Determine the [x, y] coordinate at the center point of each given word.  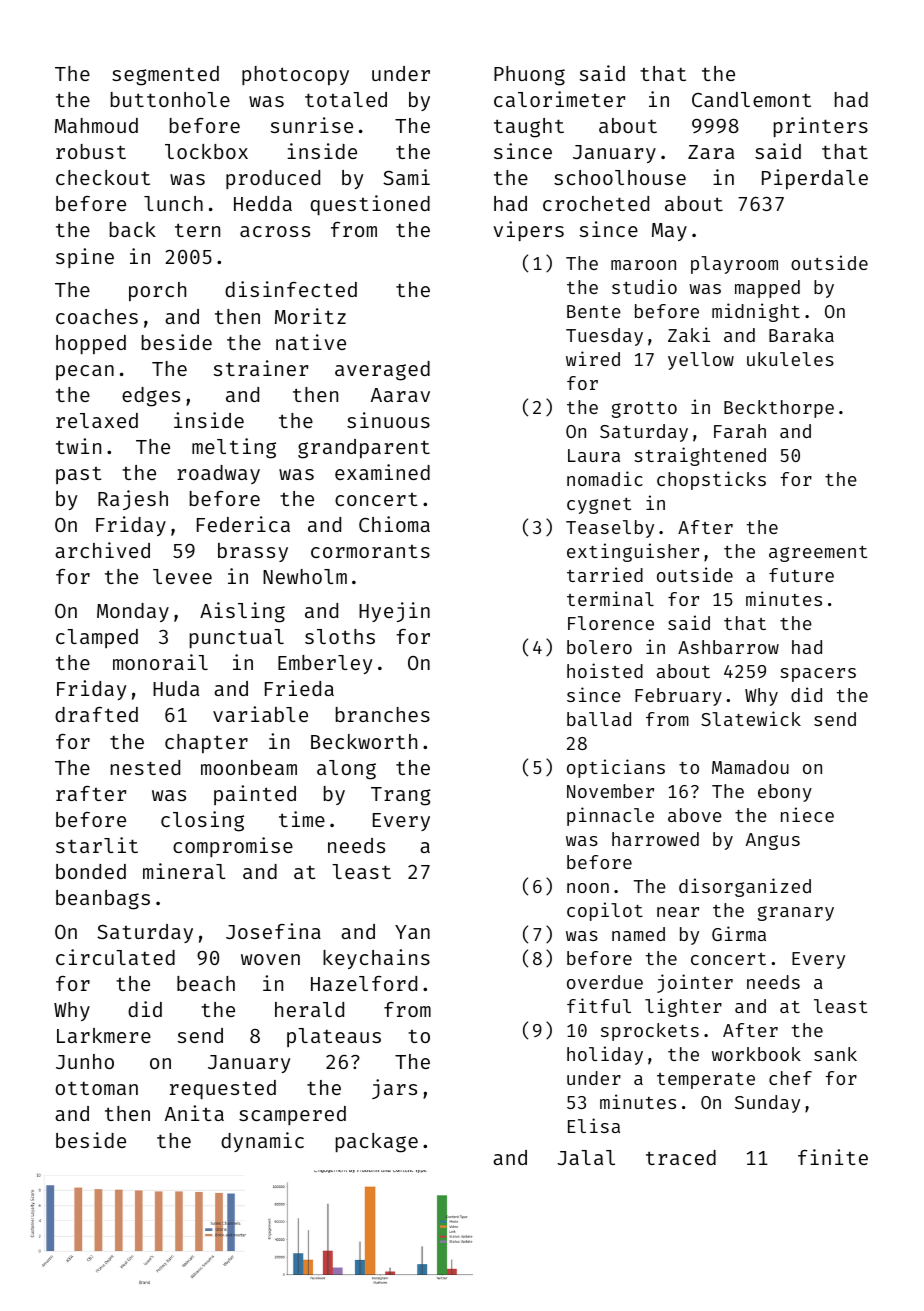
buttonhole [170, 99]
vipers [528, 231]
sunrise [312, 125]
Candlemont [751, 99]
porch [157, 292]
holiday [605, 1055]
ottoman [97, 1088]
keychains [376, 959]
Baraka [801, 335]
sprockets [650, 1032]
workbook [756, 1054]
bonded [91, 871]
